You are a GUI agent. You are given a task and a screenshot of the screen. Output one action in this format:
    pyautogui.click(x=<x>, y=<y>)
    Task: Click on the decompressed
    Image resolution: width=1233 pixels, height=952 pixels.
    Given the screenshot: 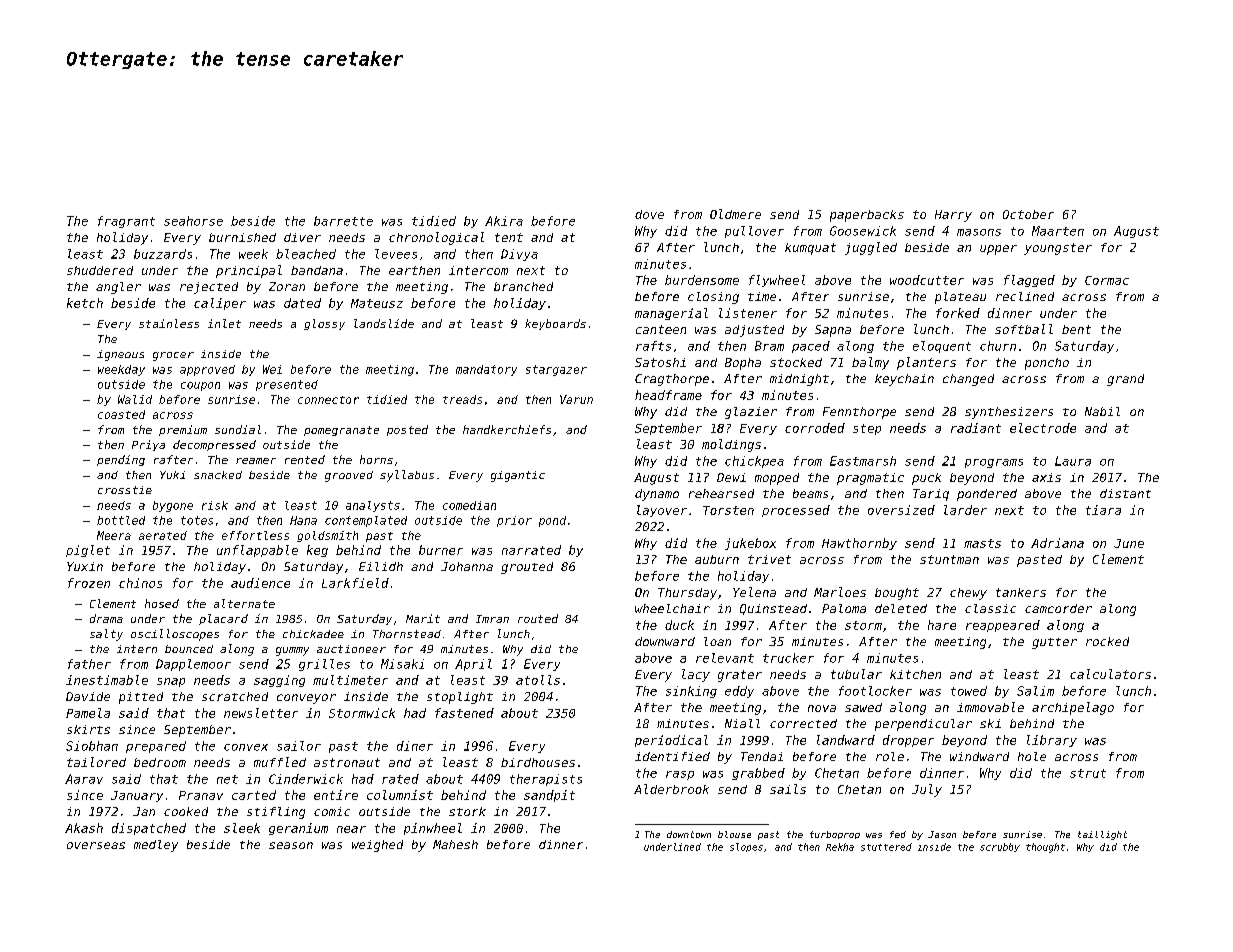 What is the action you would take?
    pyautogui.click(x=214, y=445)
